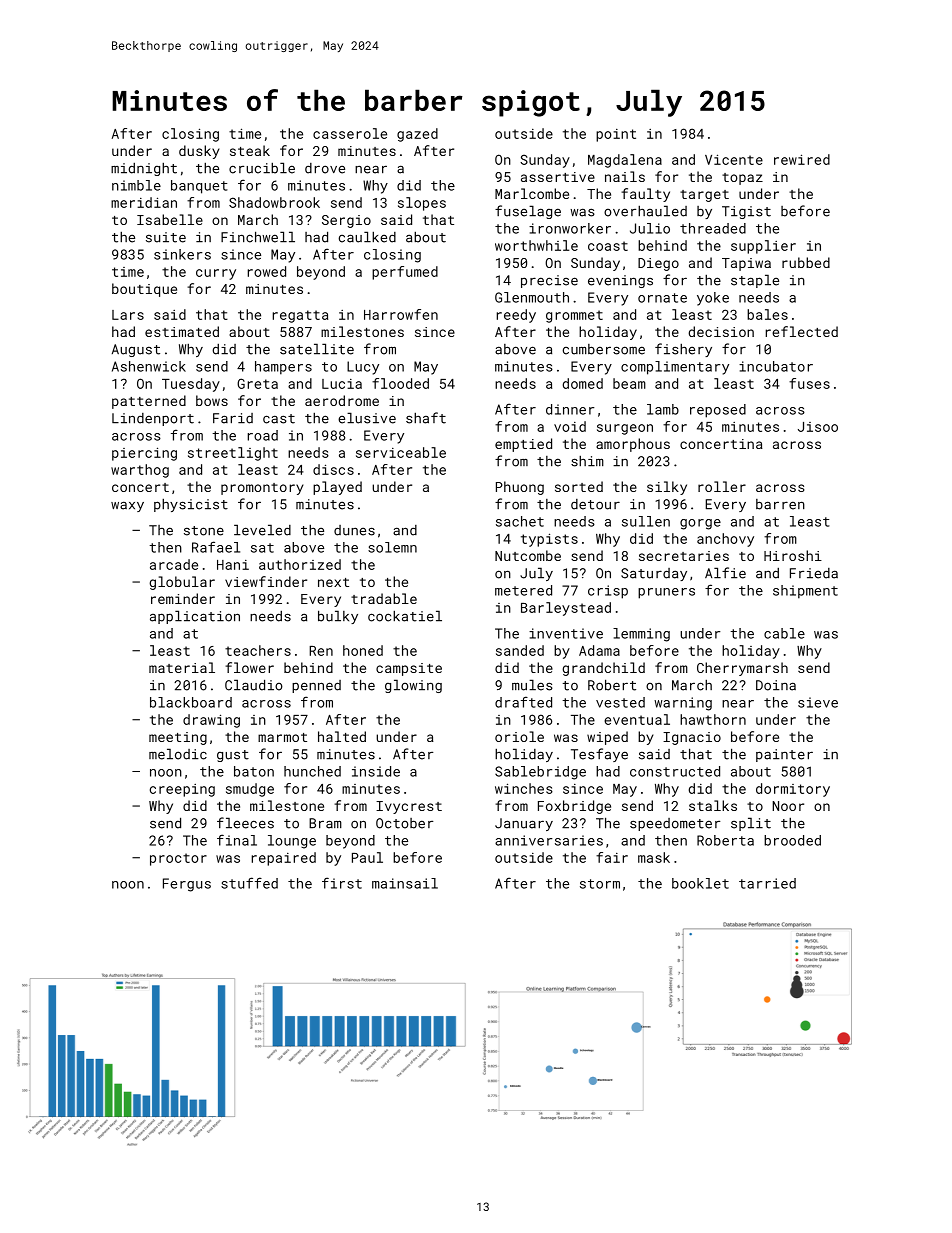 This page has width=952, height=1233. What do you see at coordinates (600, 884) in the page?
I see `storm` at bounding box center [600, 884].
